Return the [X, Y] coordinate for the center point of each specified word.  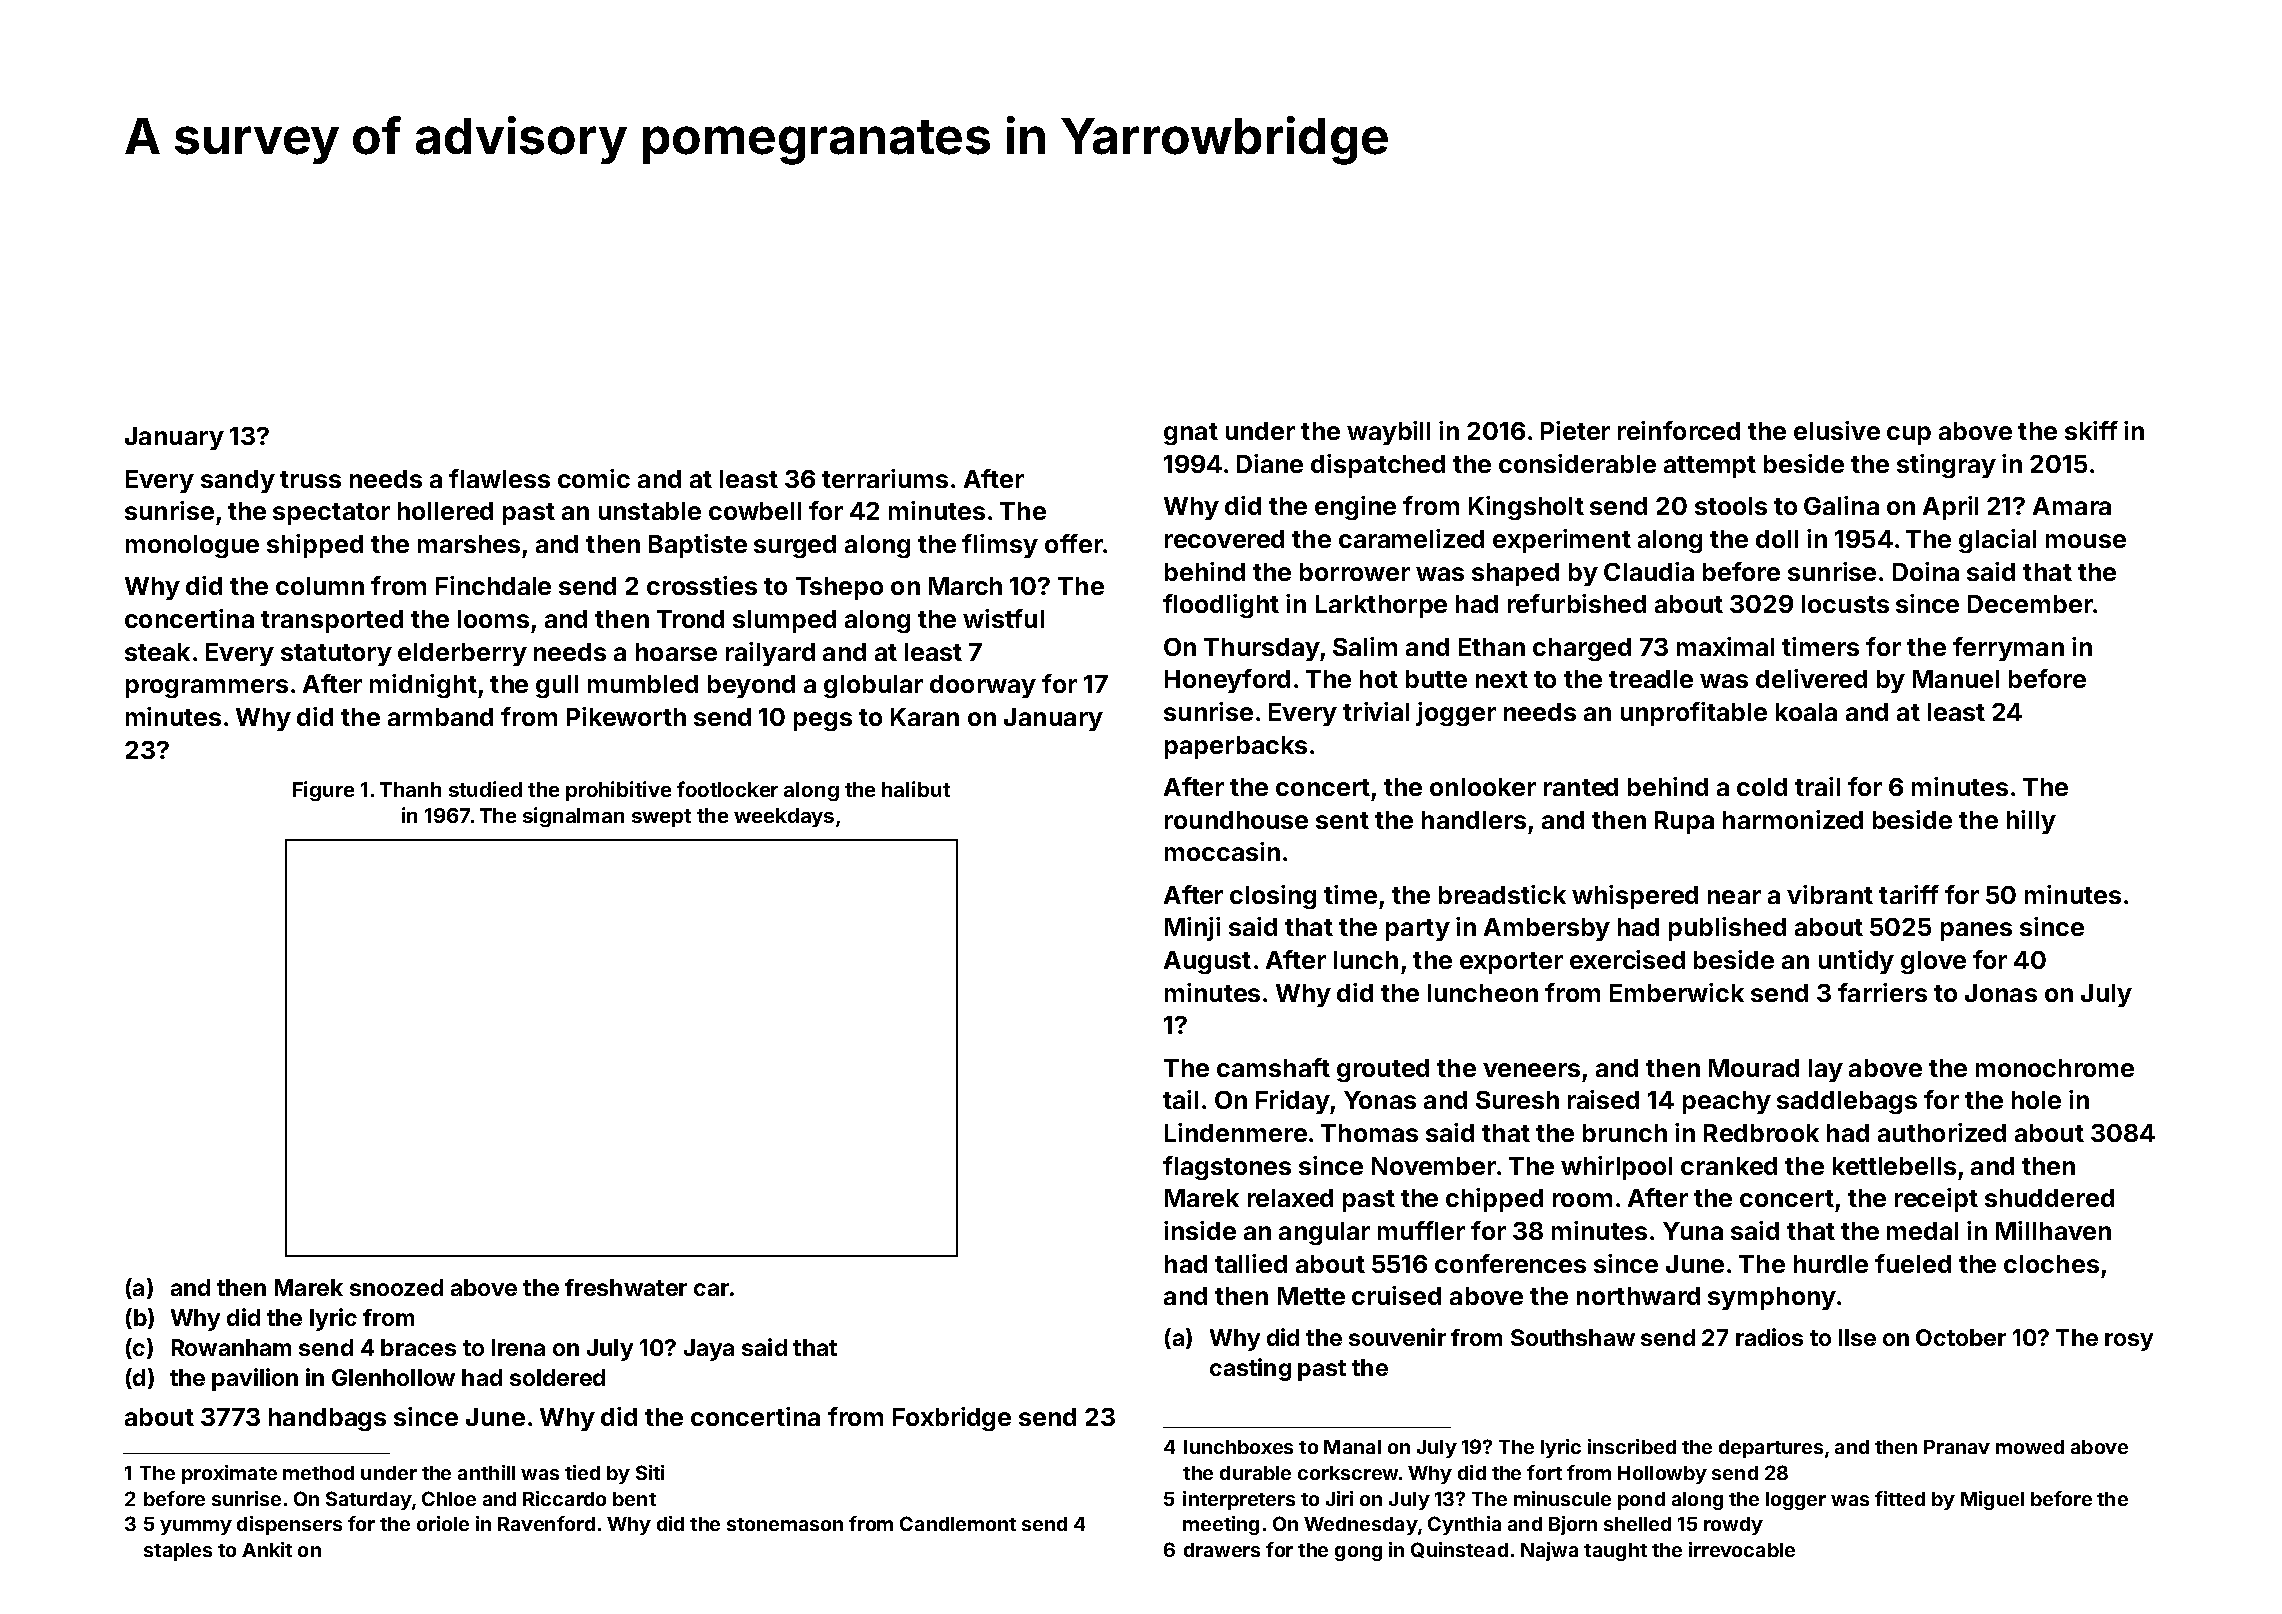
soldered [557, 1377]
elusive [1837, 430]
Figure [323, 791]
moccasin [1222, 851]
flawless [499, 478]
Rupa [1684, 822]
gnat [1191, 434]
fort [1544, 1472]
